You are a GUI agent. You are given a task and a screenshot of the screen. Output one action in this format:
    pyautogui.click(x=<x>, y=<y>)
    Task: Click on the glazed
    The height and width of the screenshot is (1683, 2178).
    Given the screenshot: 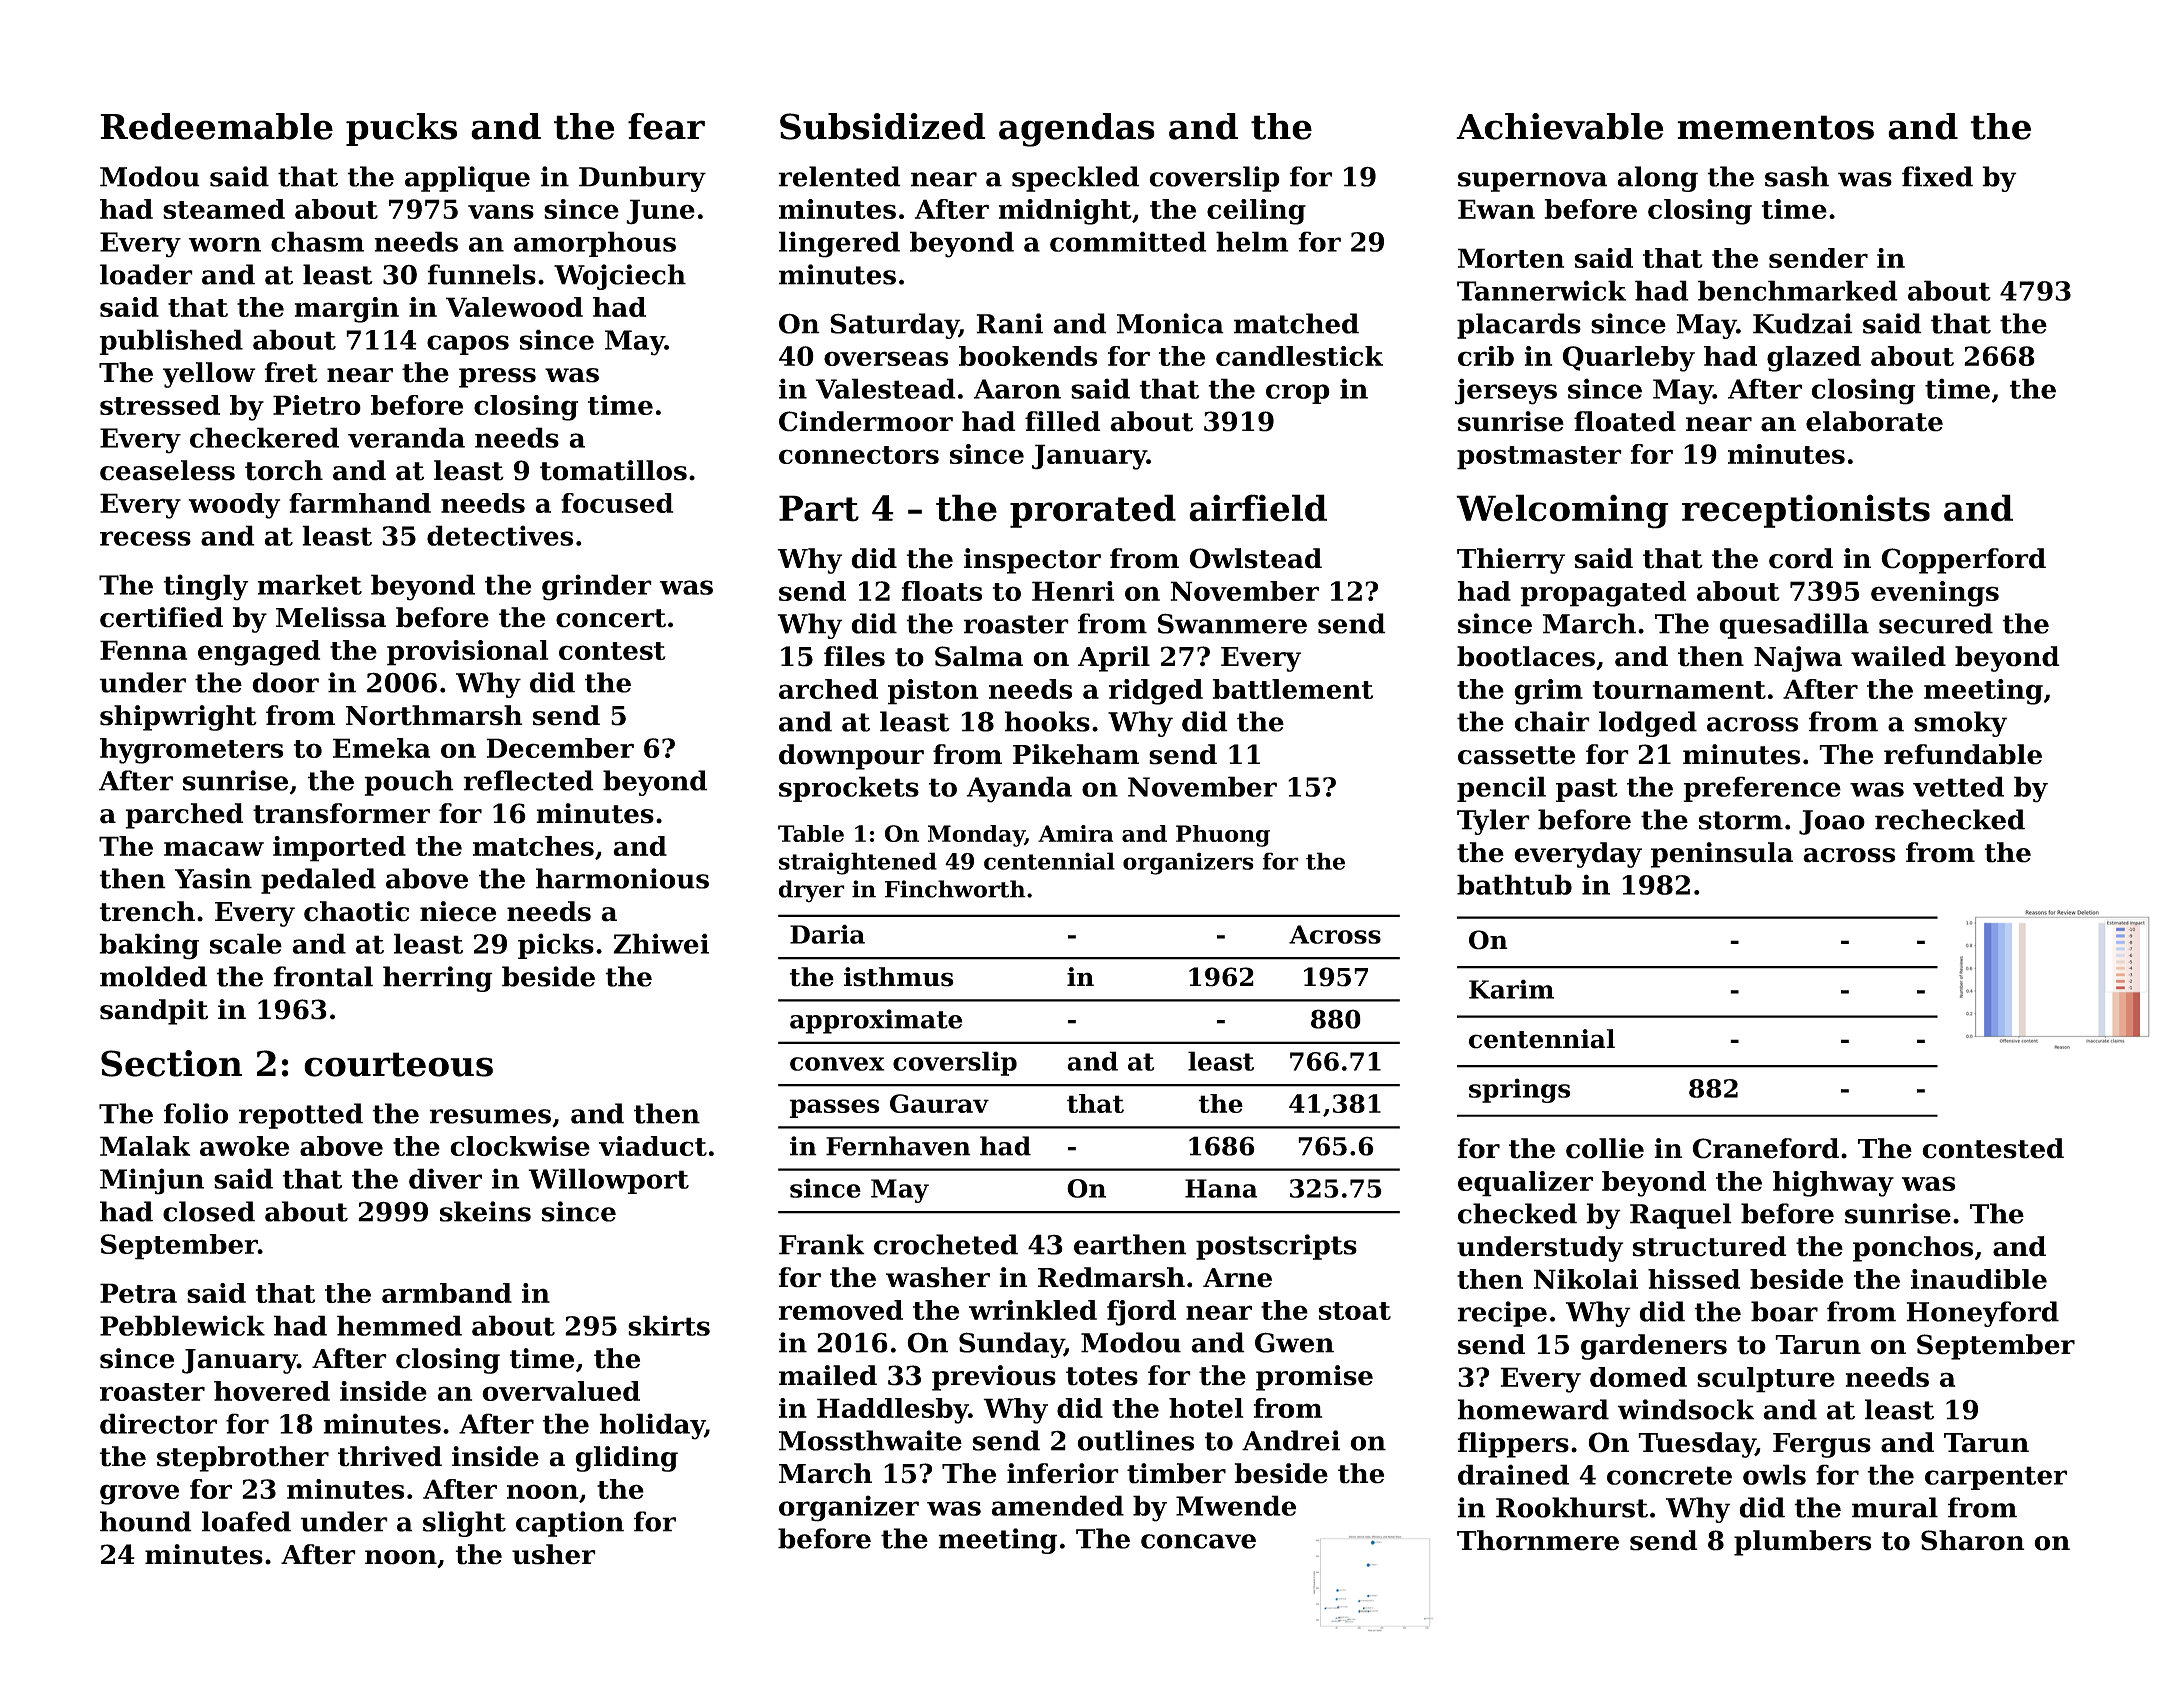 What is the action you would take?
    pyautogui.click(x=1814, y=359)
